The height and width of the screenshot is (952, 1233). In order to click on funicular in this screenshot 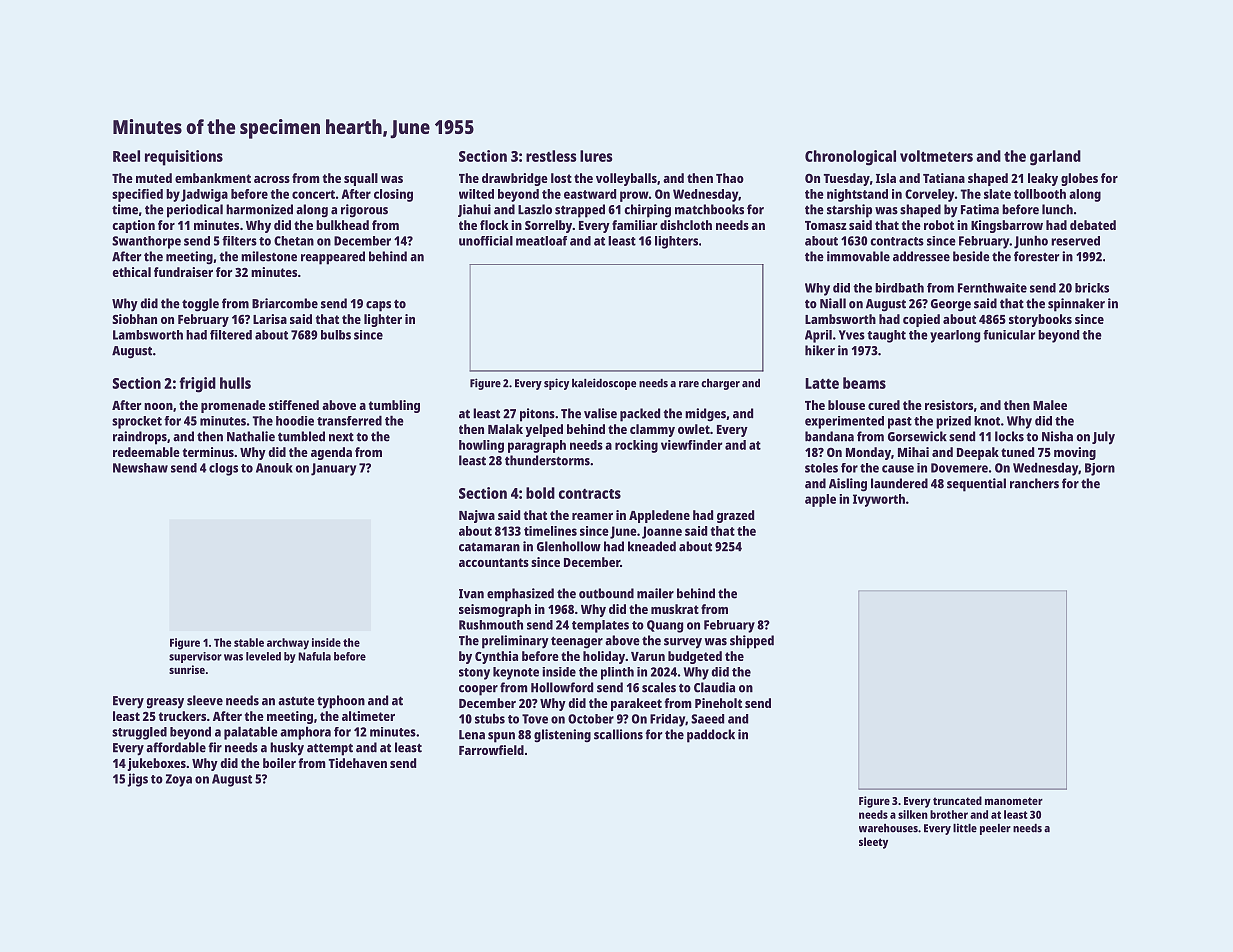, I will do `click(1009, 335)`.
